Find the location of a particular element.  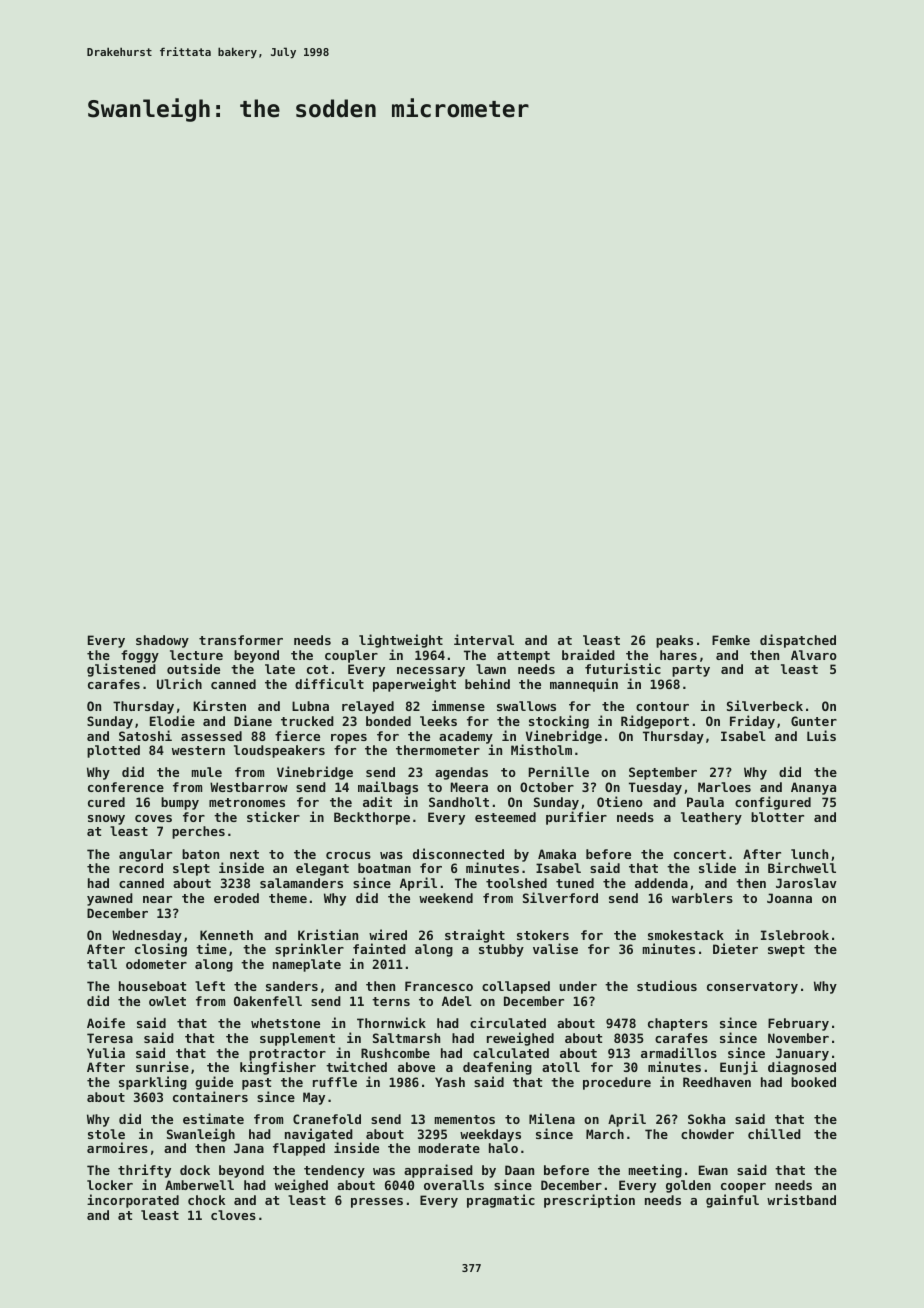

Lubna is located at coordinates (310, 706).
